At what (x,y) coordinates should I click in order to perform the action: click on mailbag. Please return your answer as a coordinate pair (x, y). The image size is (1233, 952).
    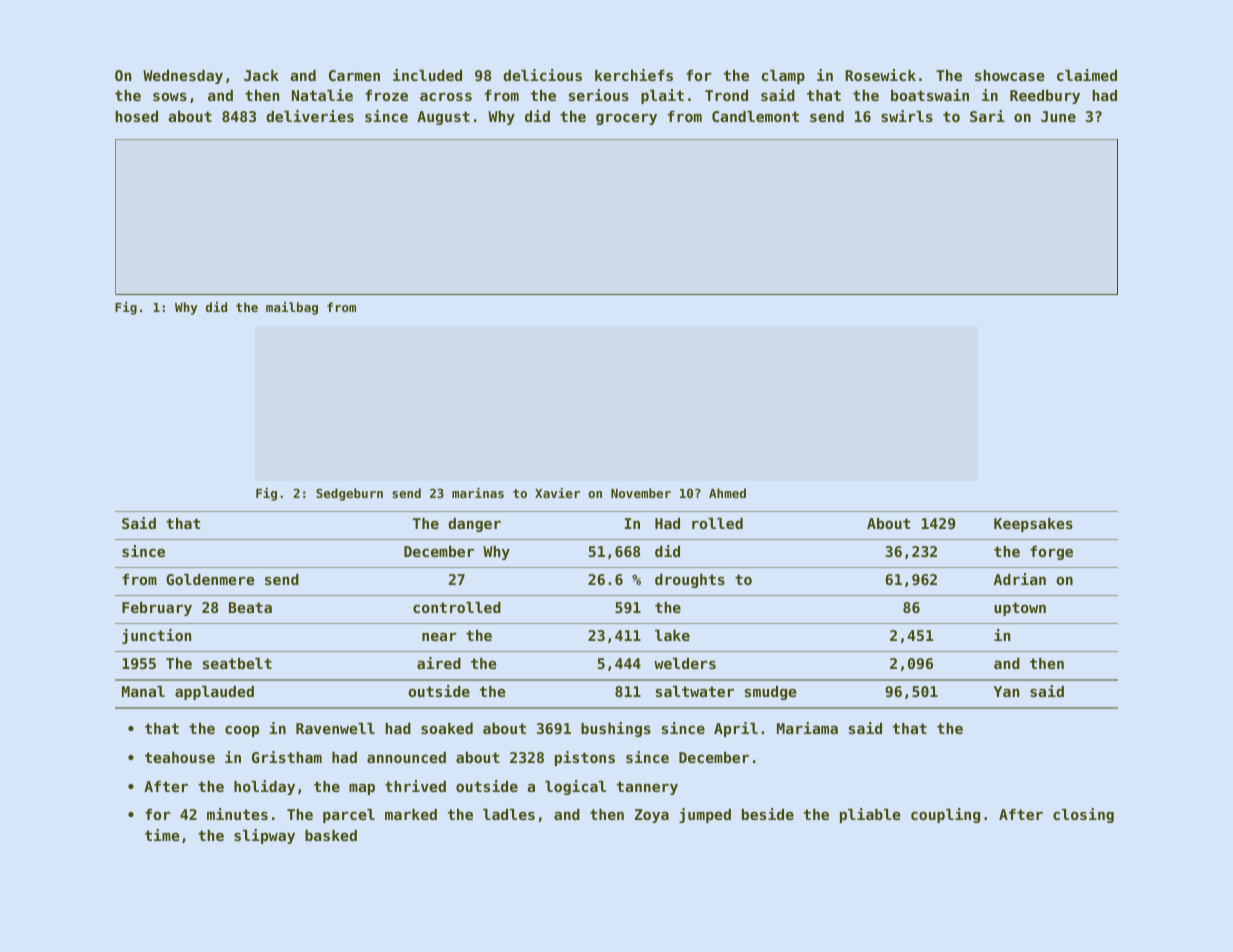
    Looking at the image, I should click on (292, 308).
